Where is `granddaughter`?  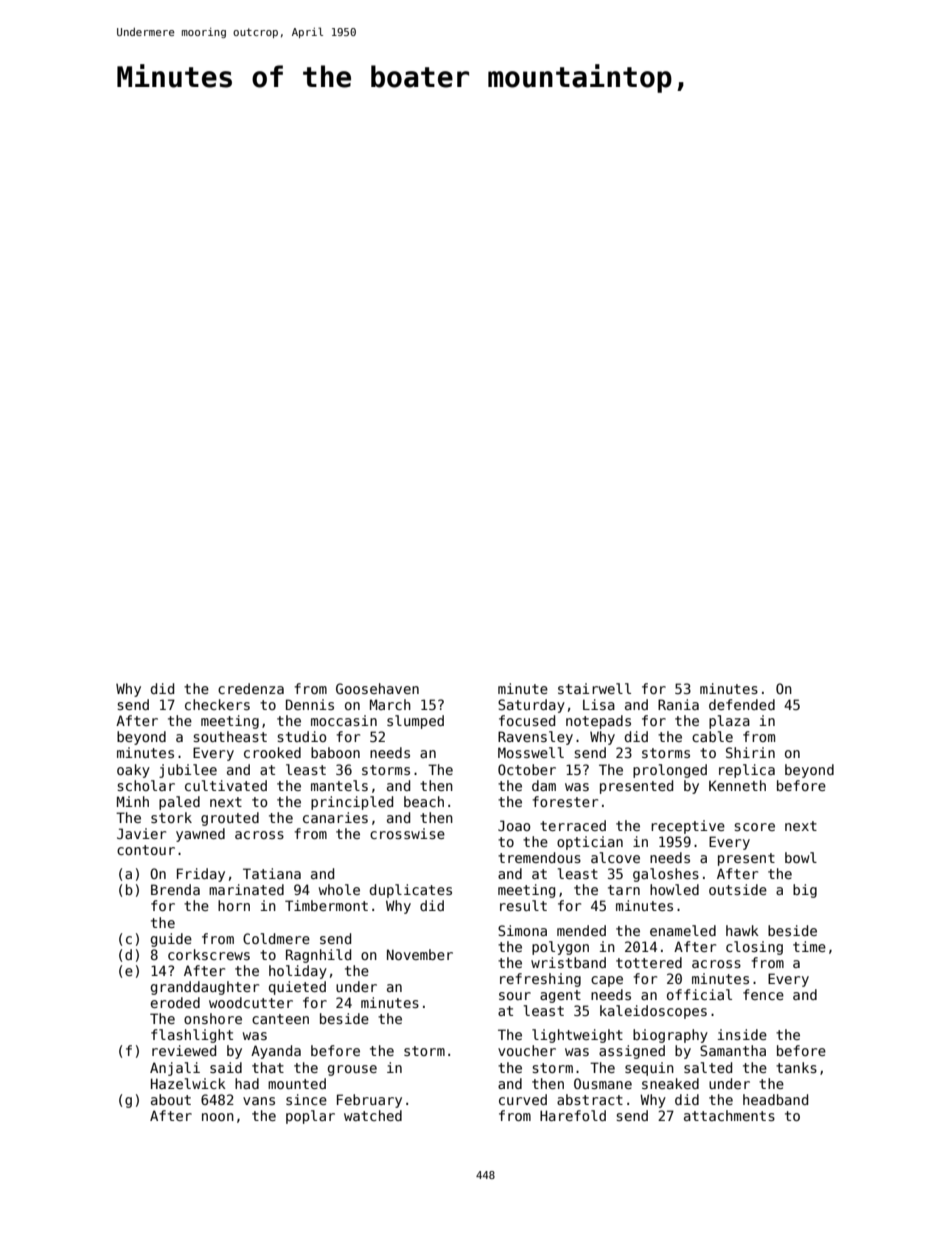
granddaughter is located at coordinates (205, 988).
